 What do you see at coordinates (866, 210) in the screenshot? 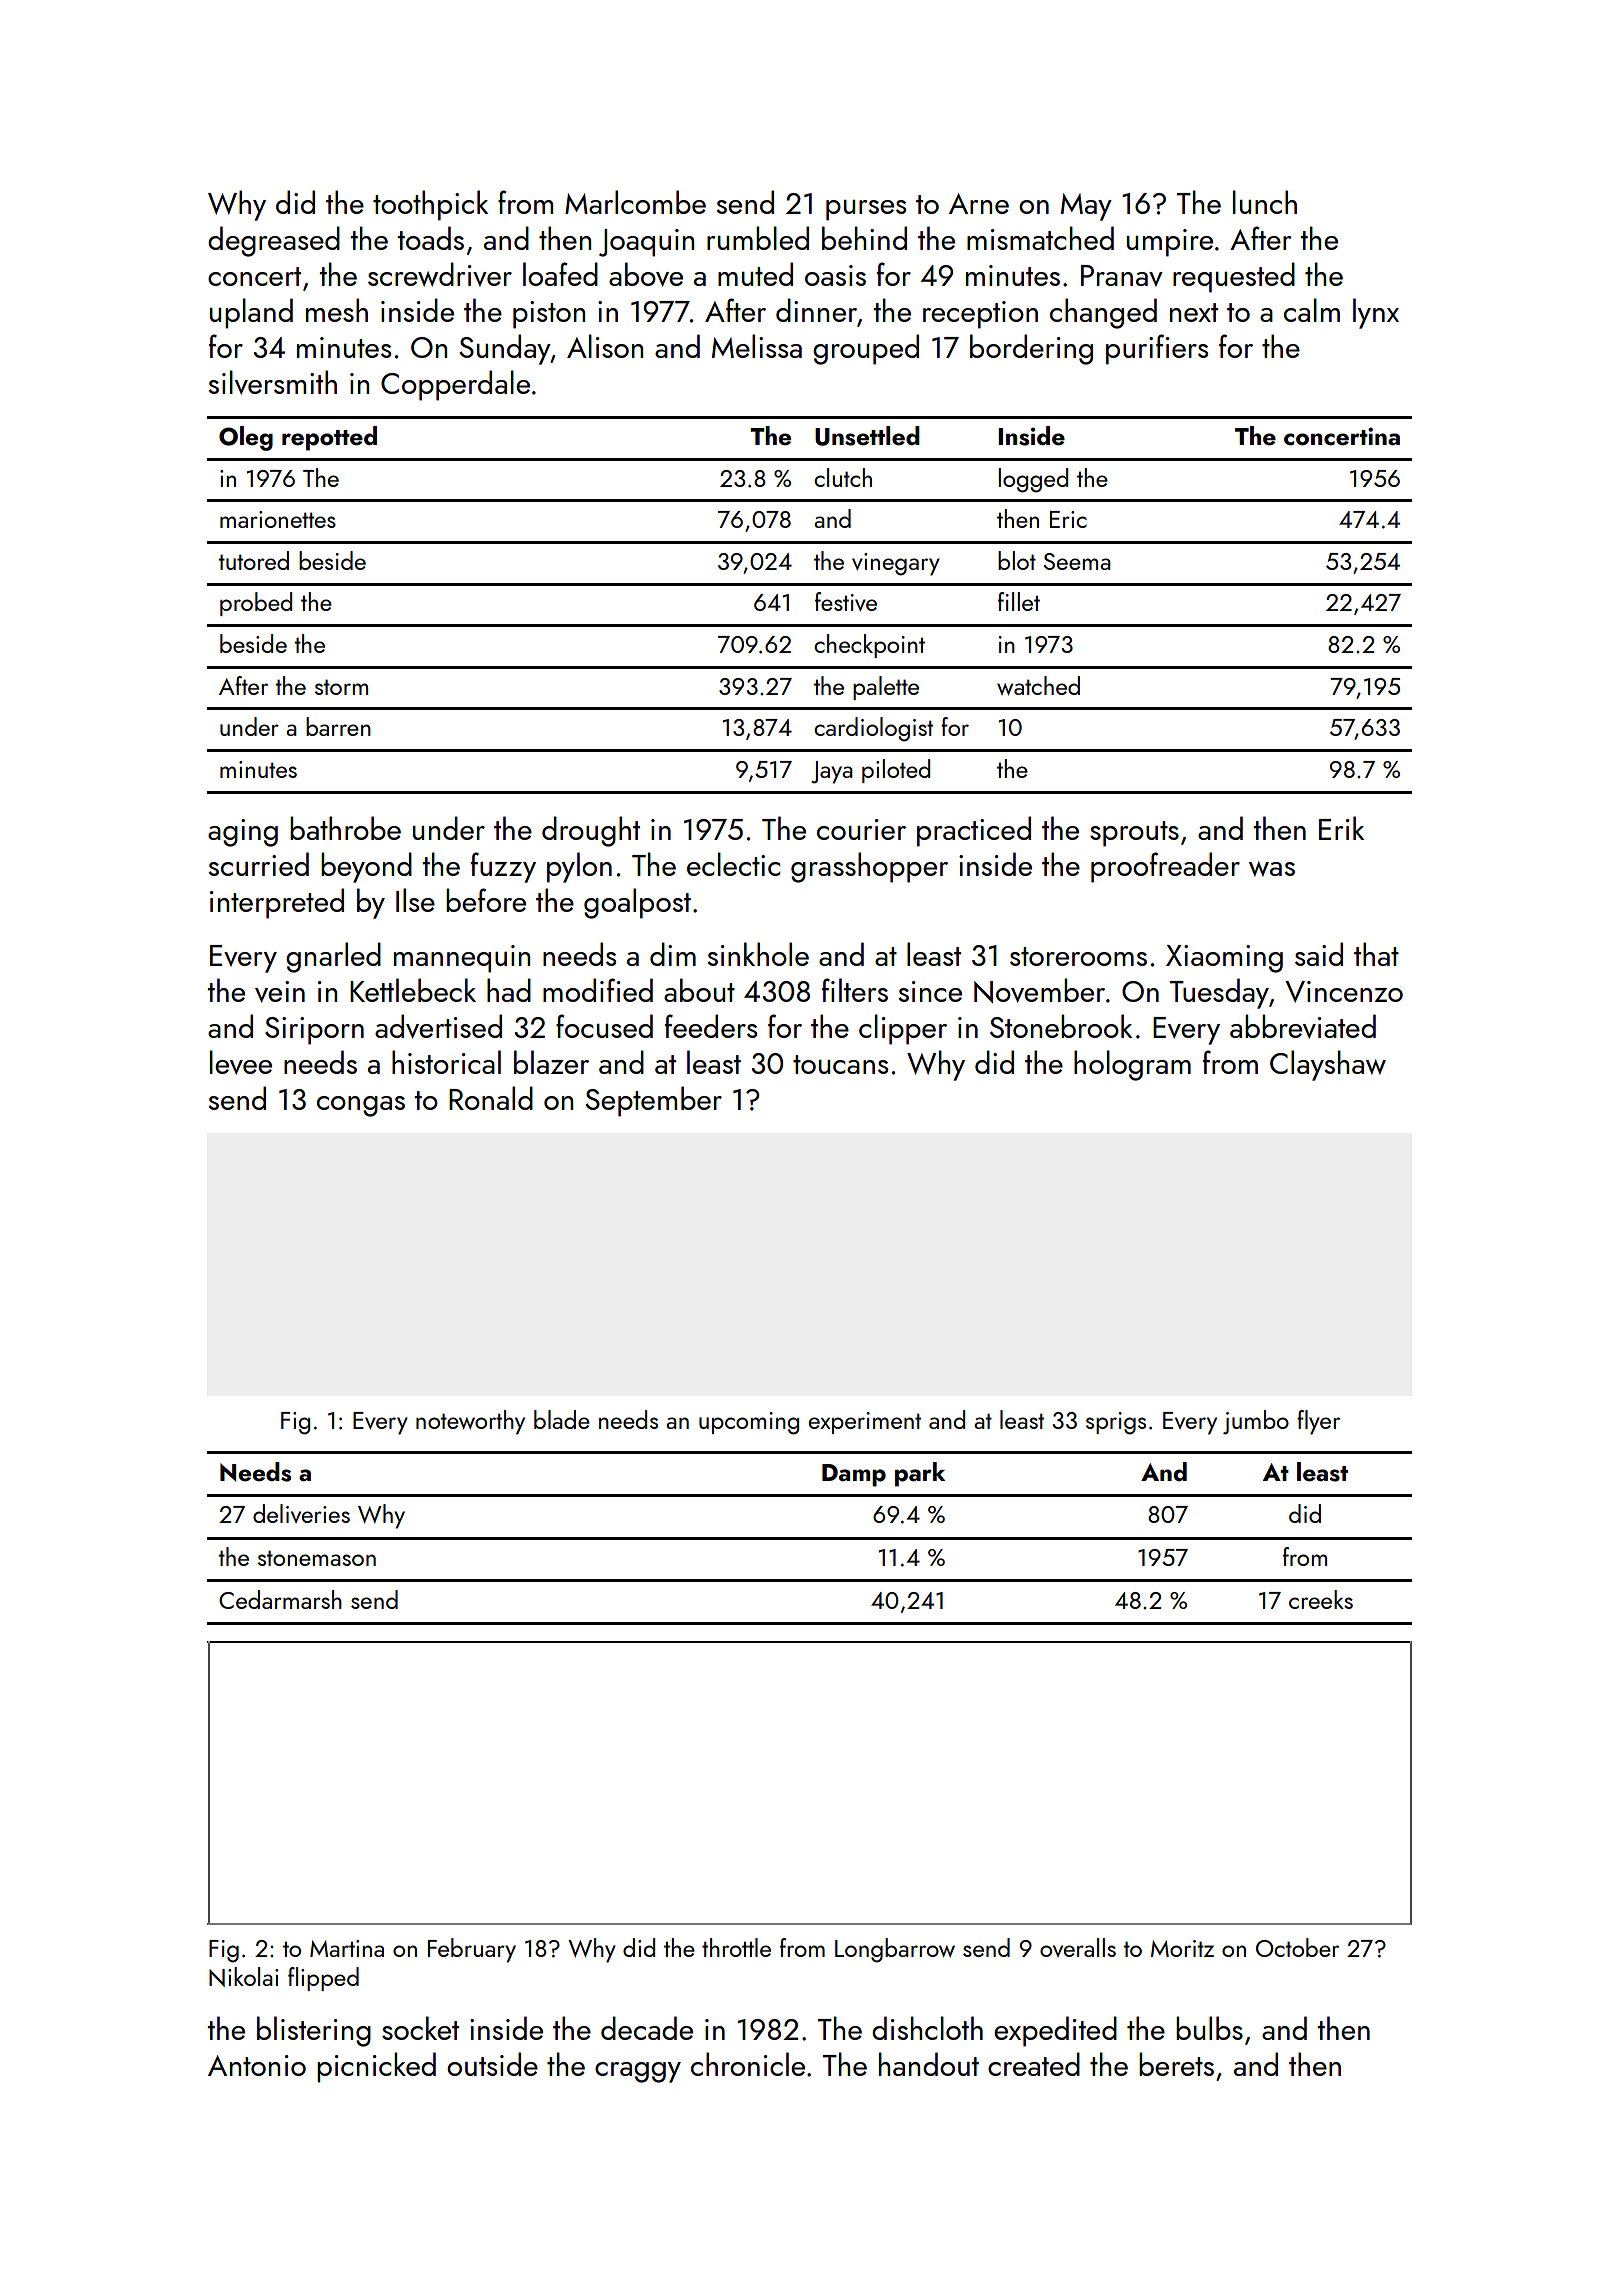
I see `purses` at bounding box center [866, 210].
